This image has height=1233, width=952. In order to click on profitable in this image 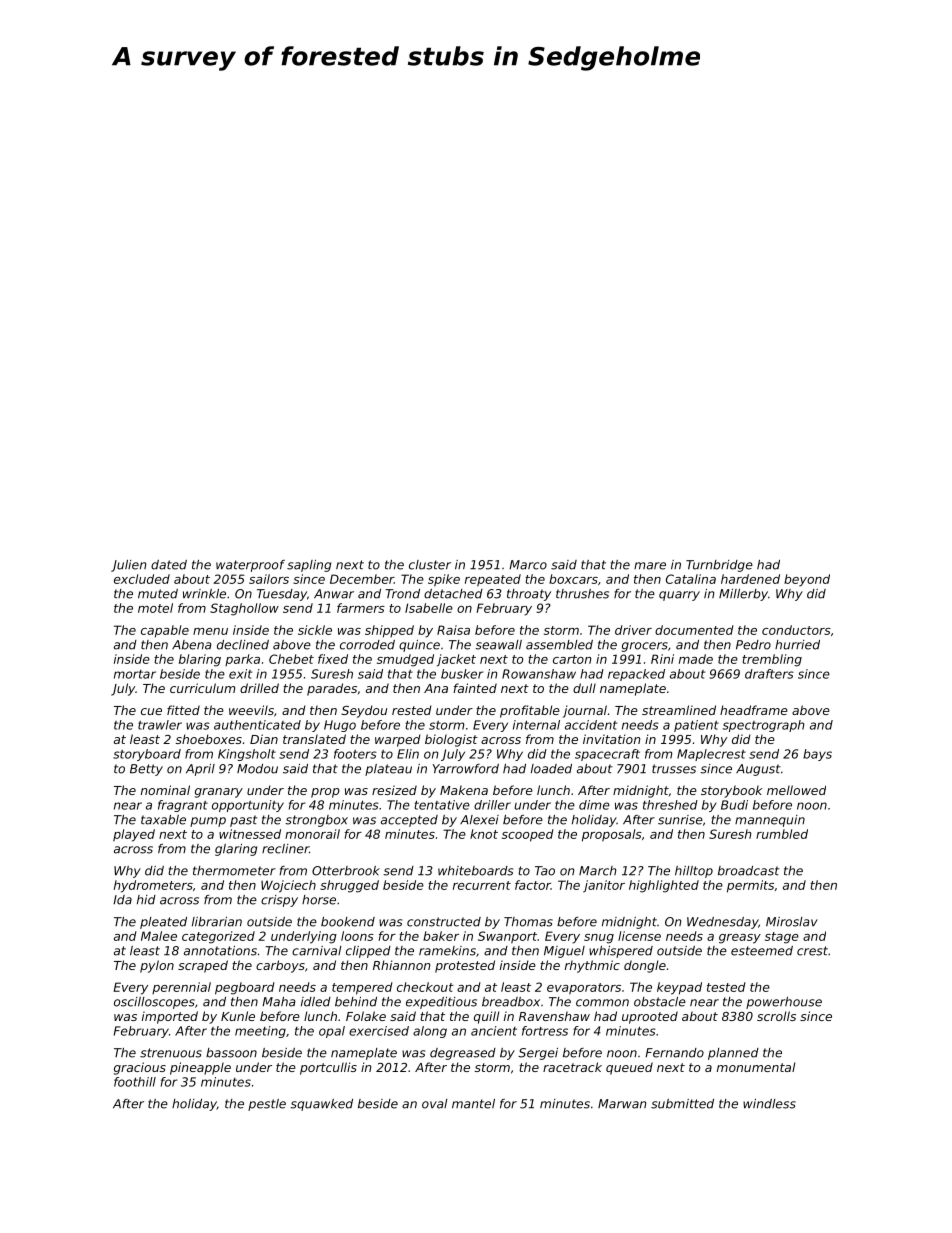, I will do `click(530, 711)`.
